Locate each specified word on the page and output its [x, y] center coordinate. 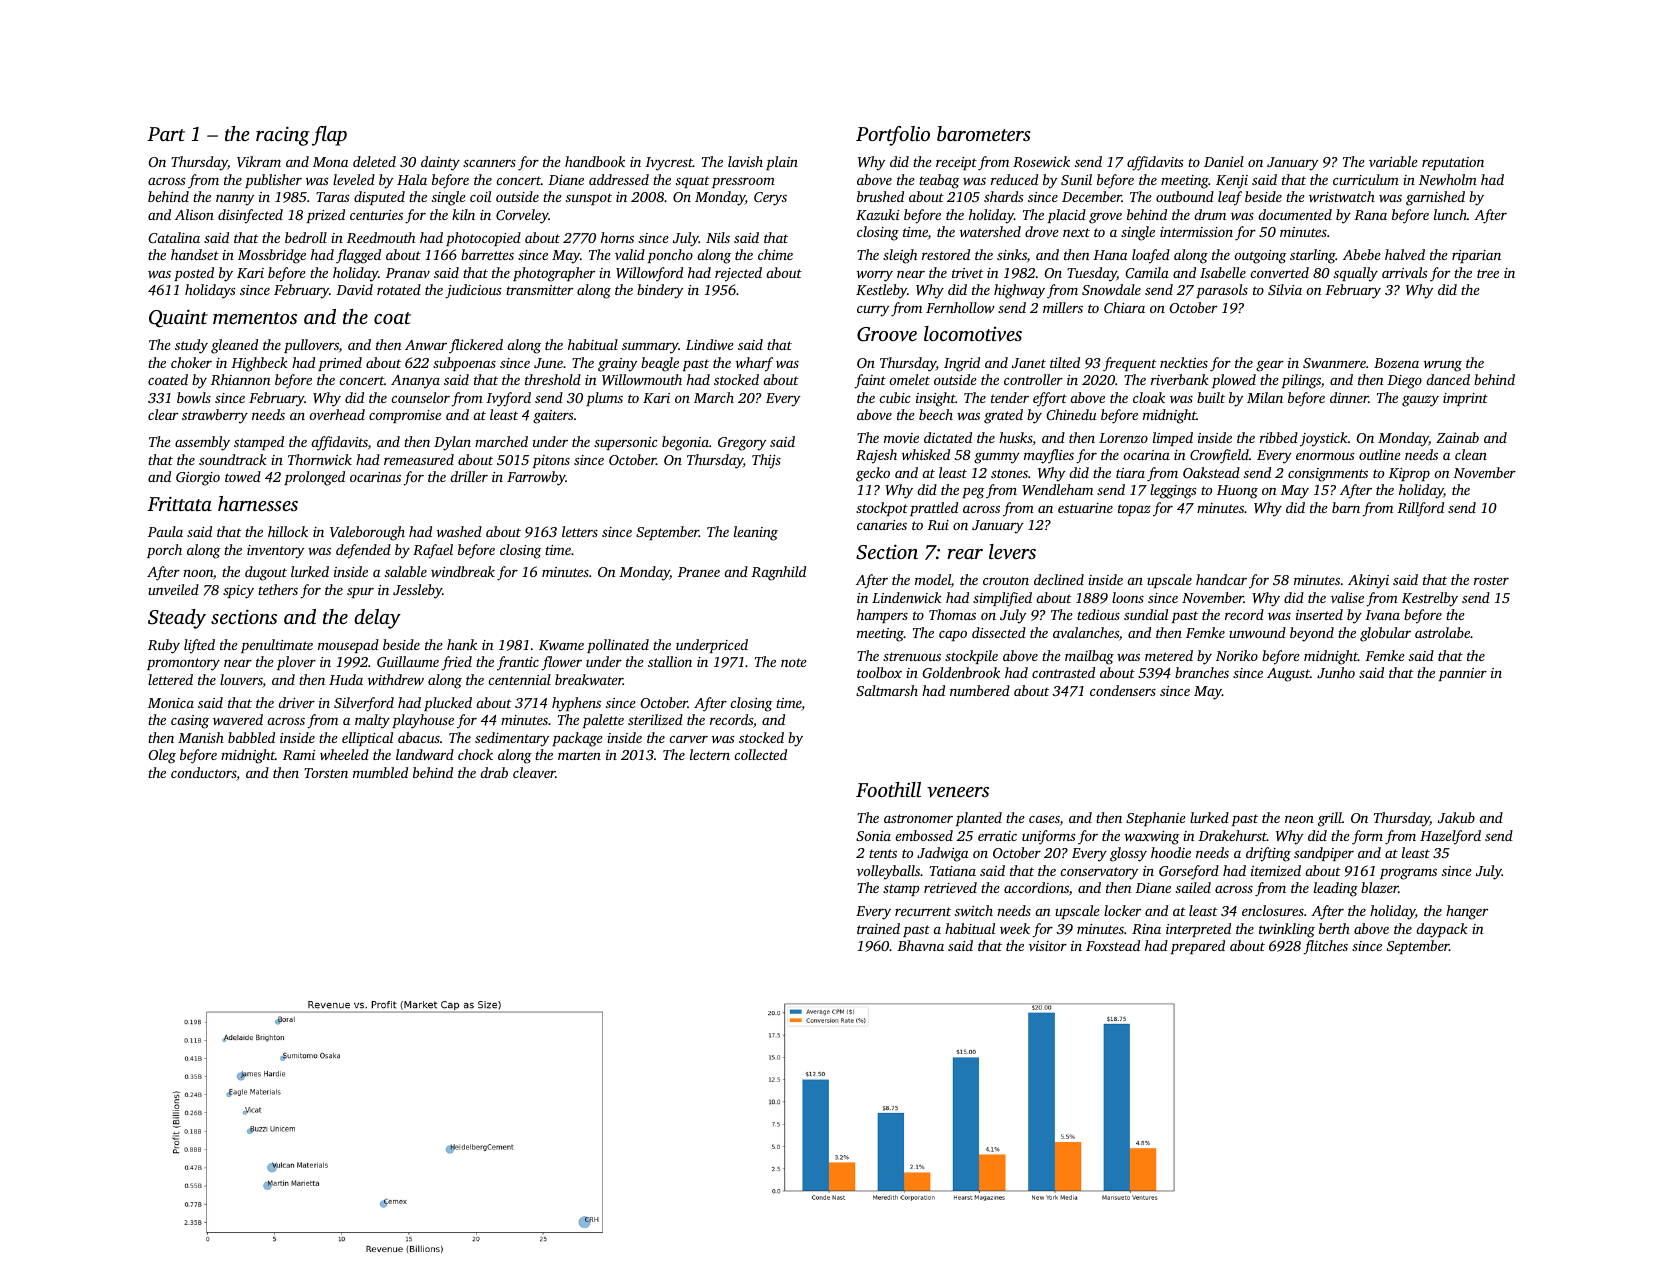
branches [1202, 672]
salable [406, 571]
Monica [171, 703]
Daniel [1224, 161]
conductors [204, 774]
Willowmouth [642, 379]
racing [283, 136]
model [933, 579]
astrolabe [1442, 632]
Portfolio [893, 136]
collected [760, 754]
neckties [1184, 362]
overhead [337, 414]
